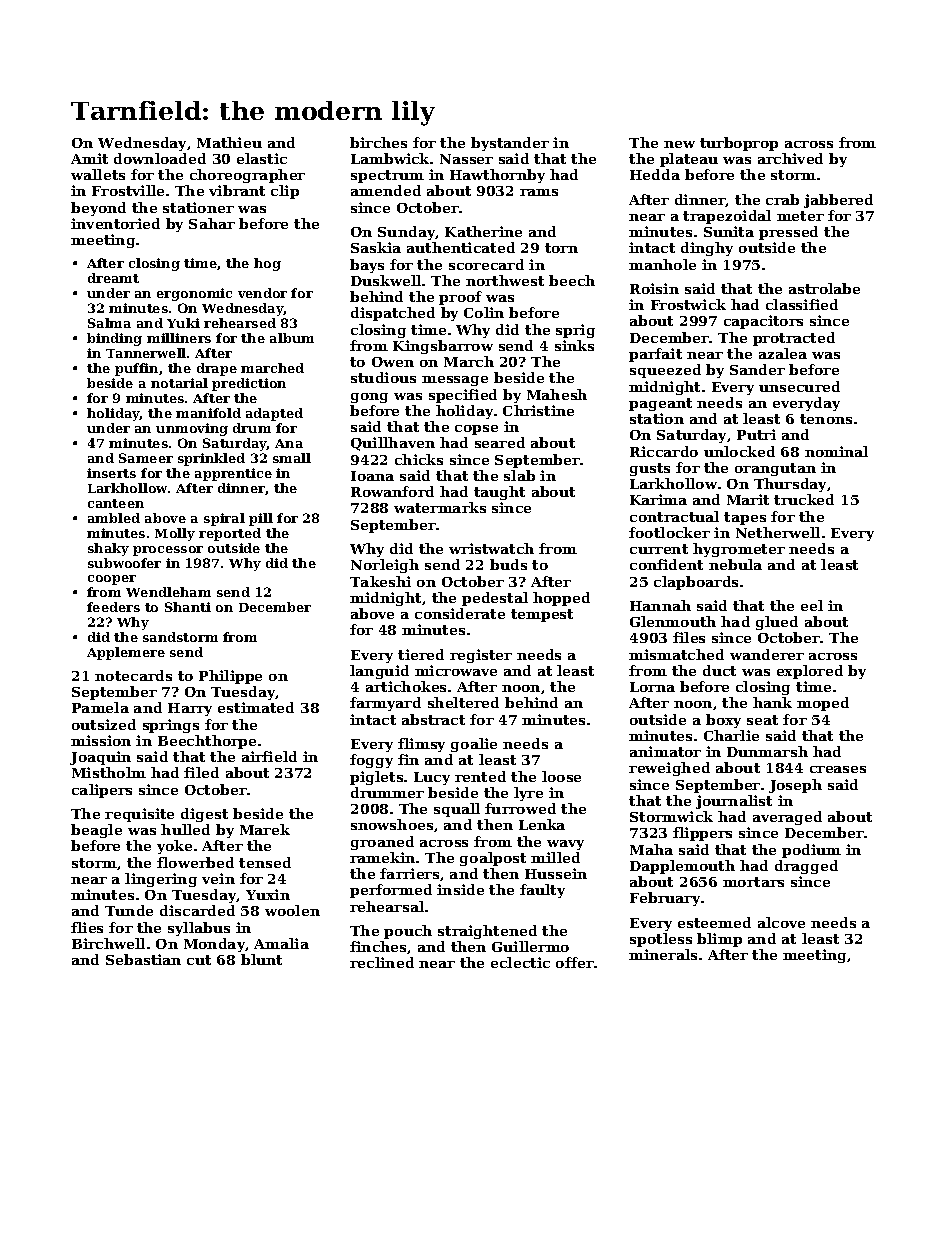 This document has height=1233, width=952. What do you see at coordinates (519, 475) in the document?
I see `slab` at bounding box center [519, 475].
